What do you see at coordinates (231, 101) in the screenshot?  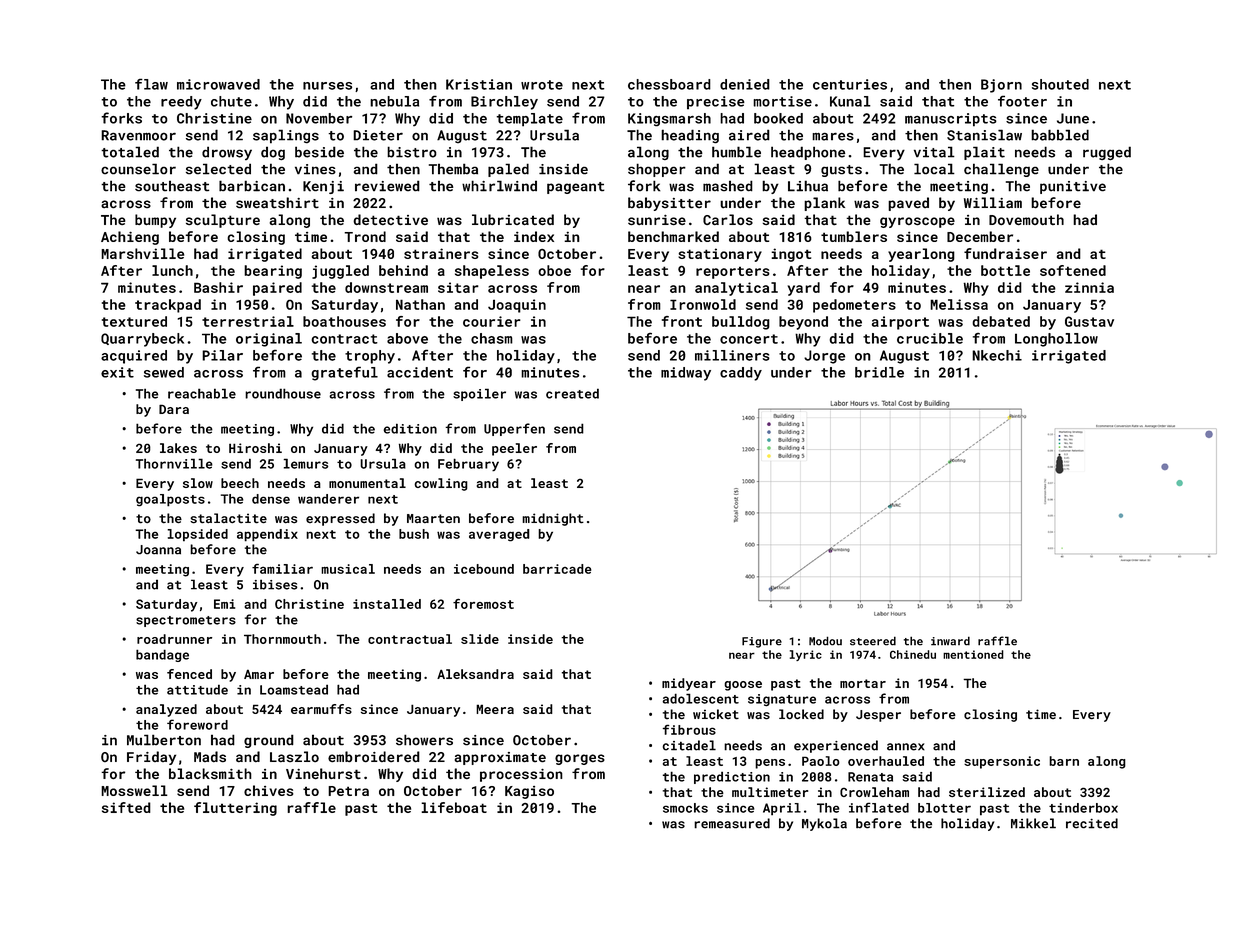 I see `chute` at bounding box center [231, 101].
